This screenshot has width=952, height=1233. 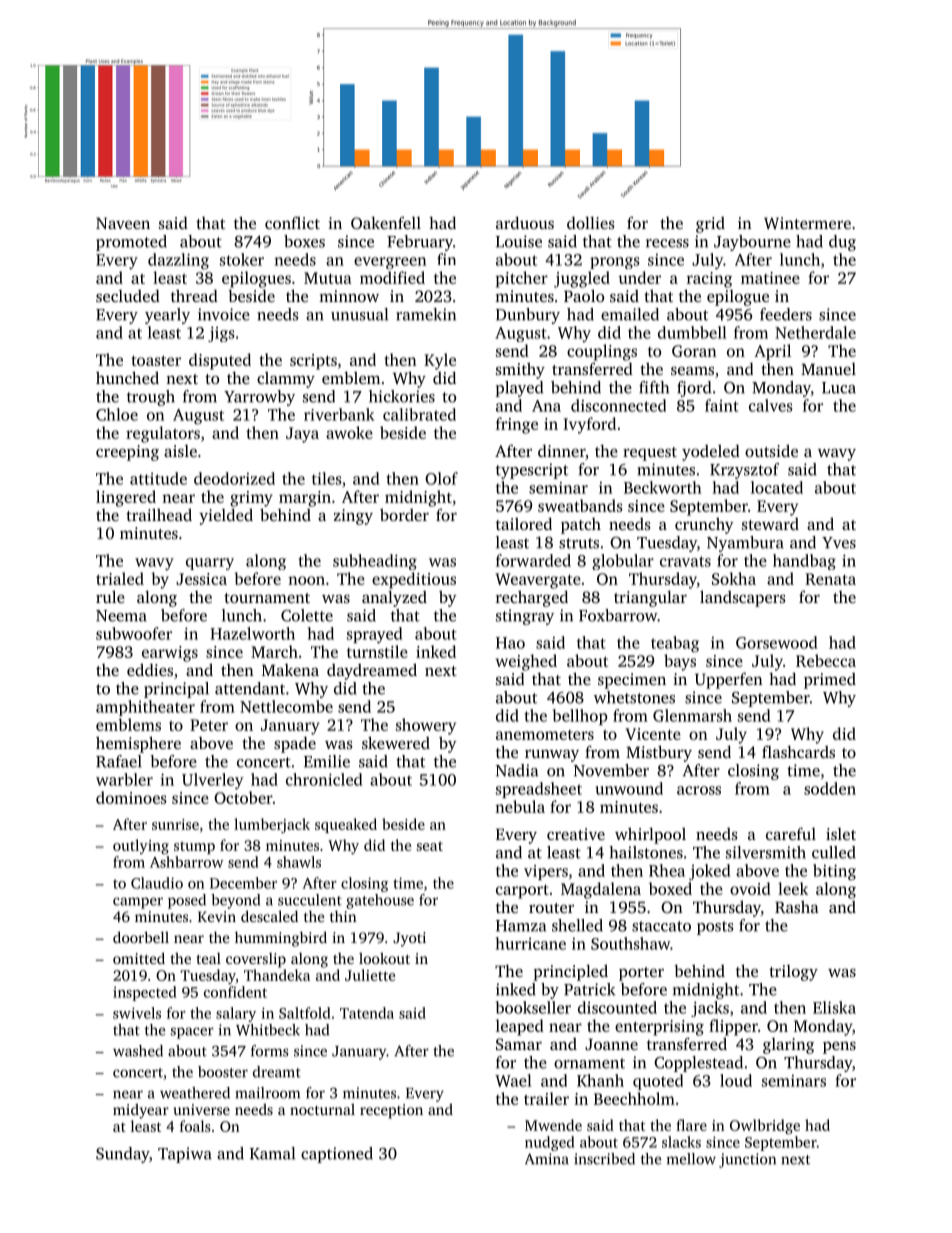 What do you see at coordinates (532, 471) in the screenshot?
I see `typescript` at bounding box center [532, 471].
